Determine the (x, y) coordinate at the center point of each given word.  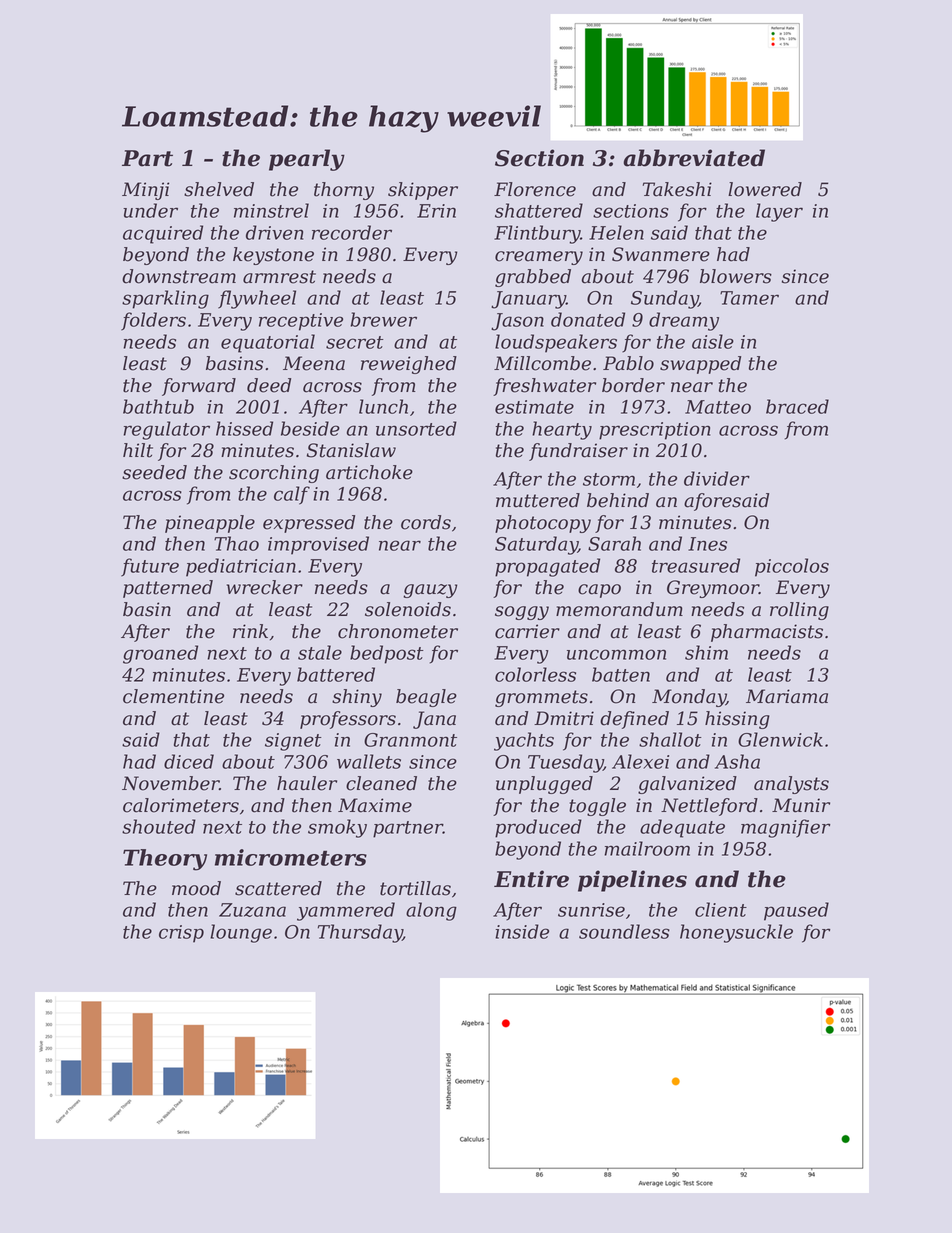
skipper (423, 191)
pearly (307, 160)
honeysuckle (736, 933)
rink (250, 631)
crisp (181, 934)
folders (153, 321)
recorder (352, 232)
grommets (541, 698)
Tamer (749, 298)
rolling (799, 611)
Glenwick (780, 739)
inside (522, 931)
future (150, 567)
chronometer (398, 631)
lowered (765, 189)
